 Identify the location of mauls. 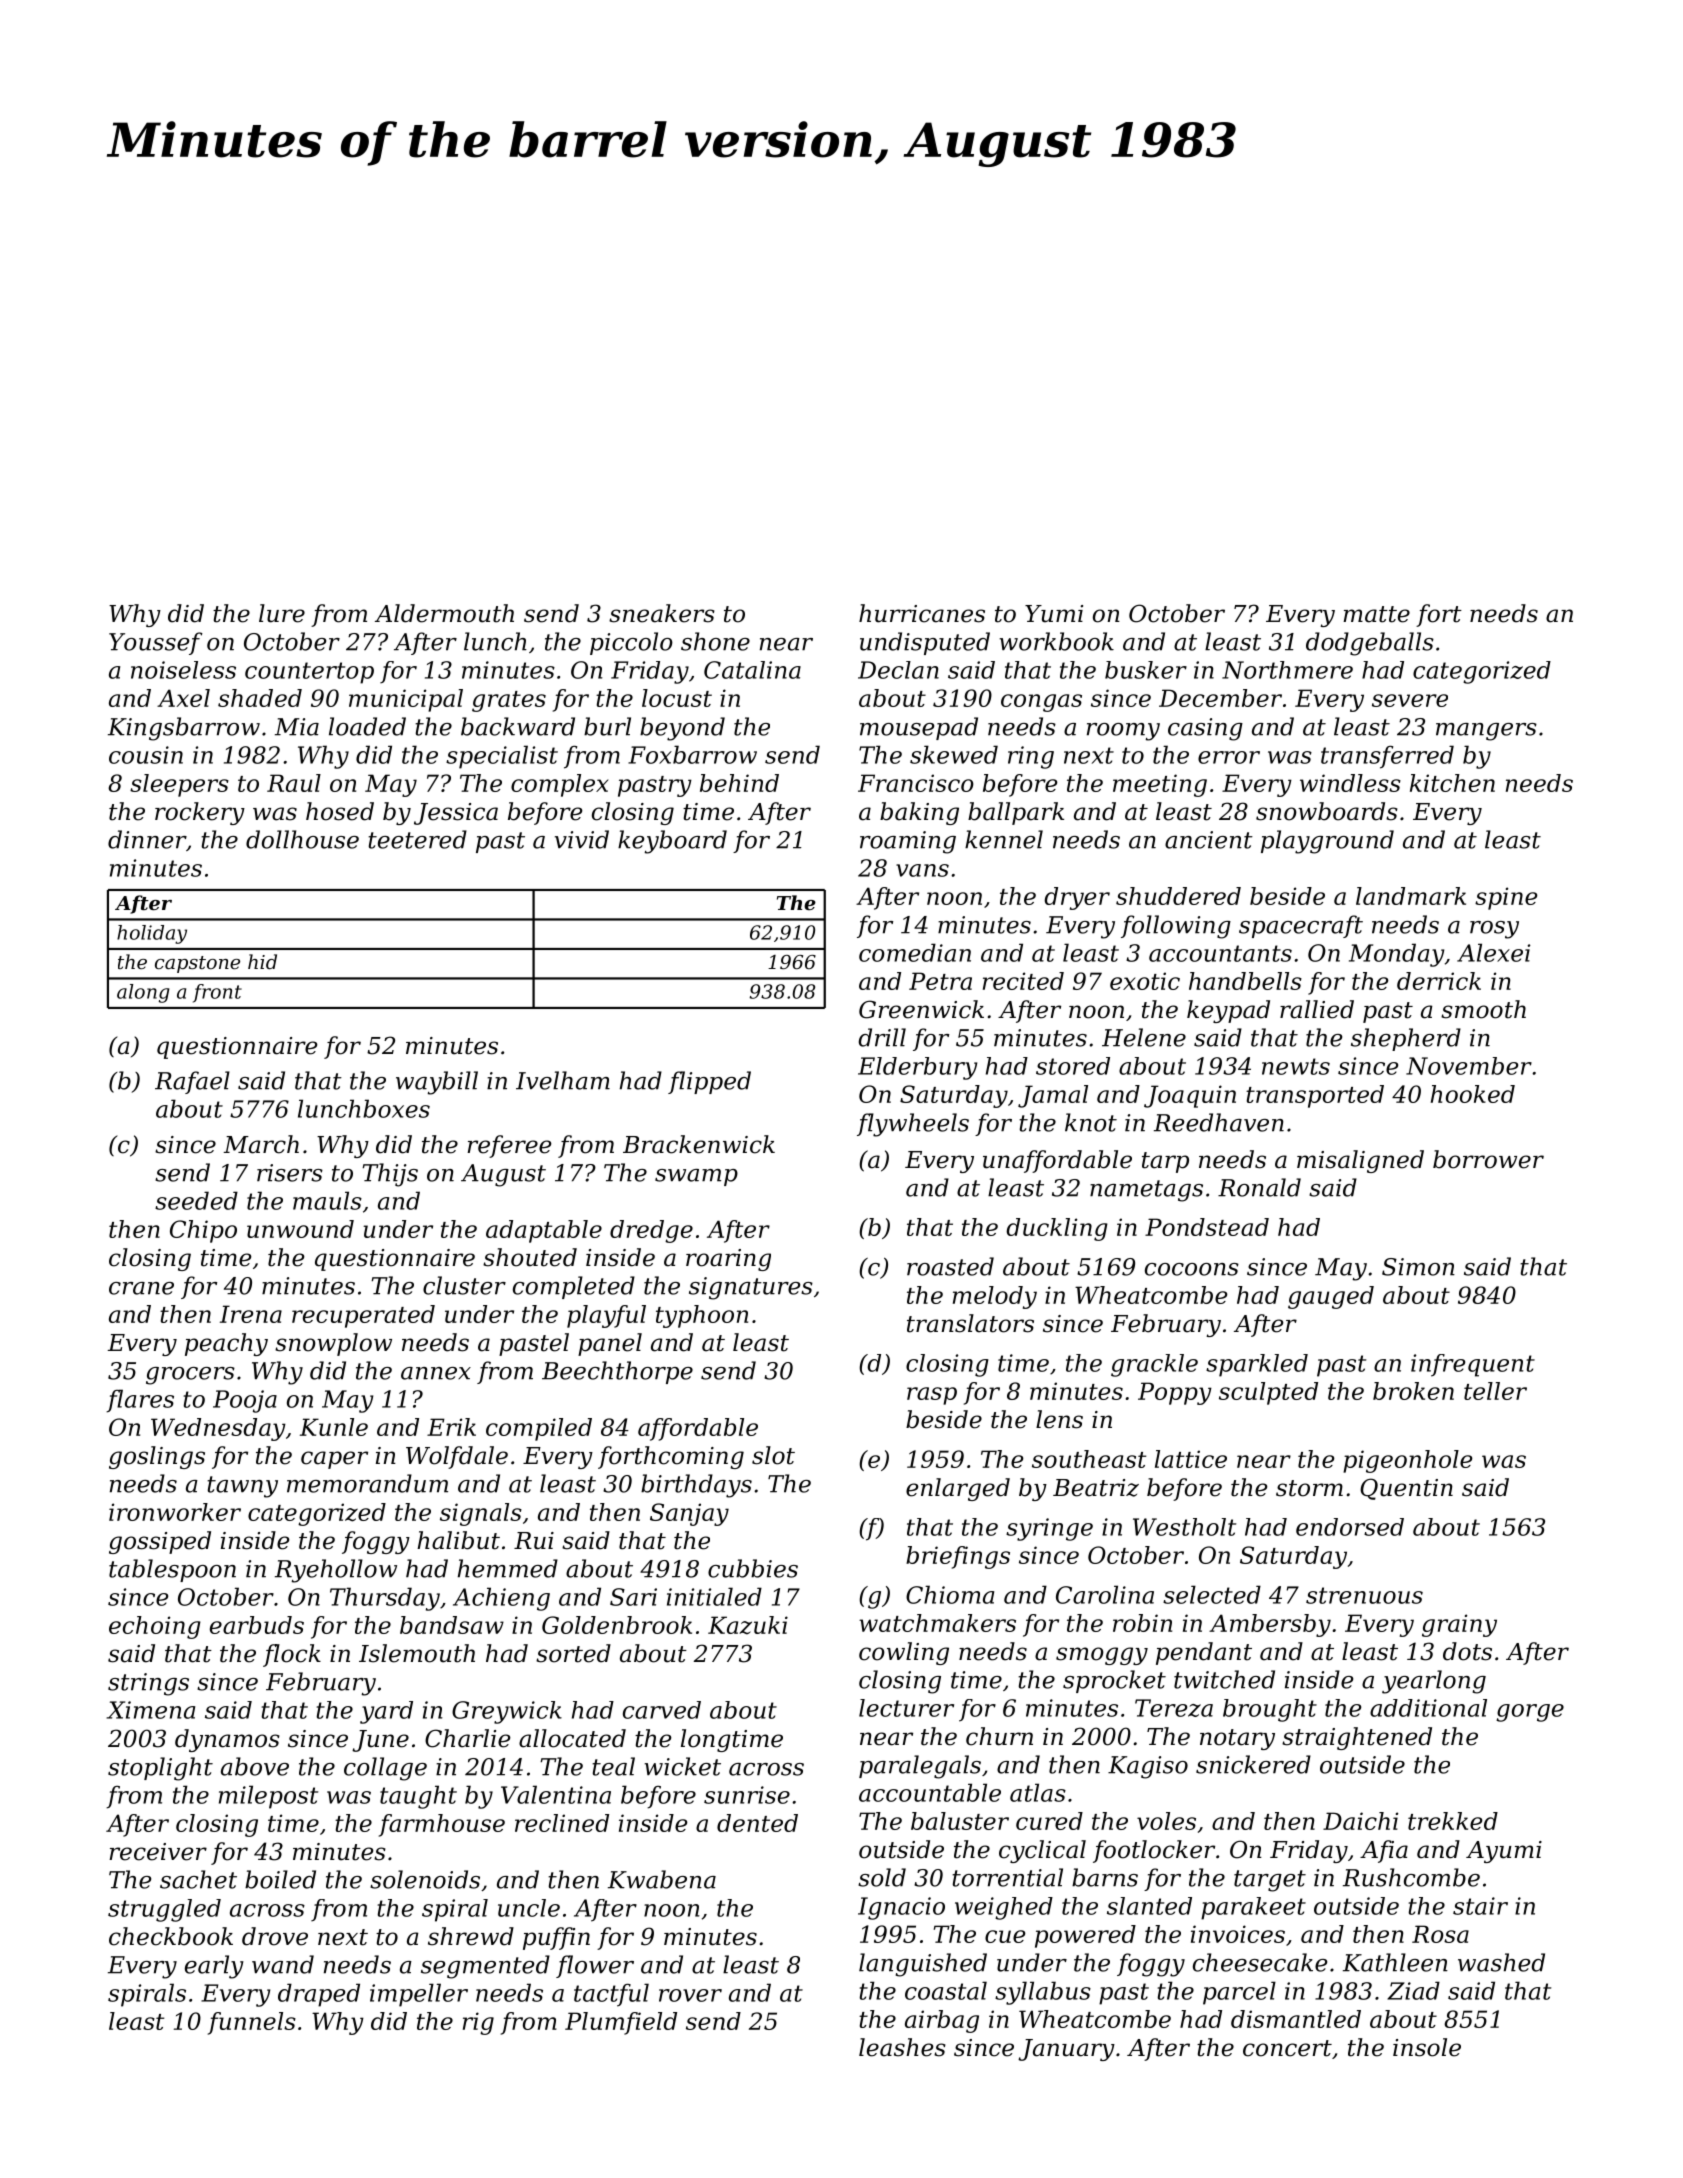
(327, 1200).
